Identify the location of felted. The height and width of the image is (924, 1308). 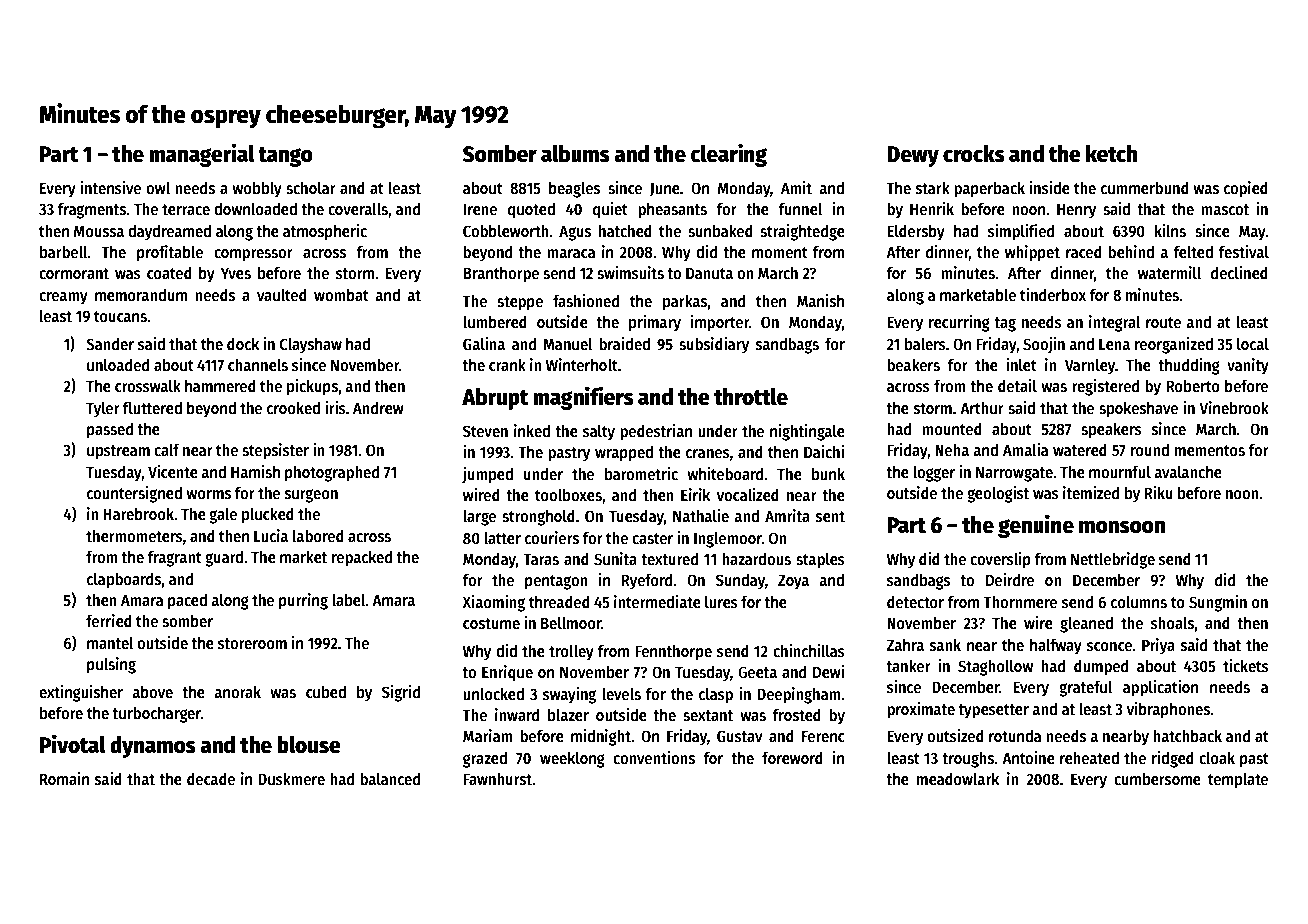
(1193, 251).
